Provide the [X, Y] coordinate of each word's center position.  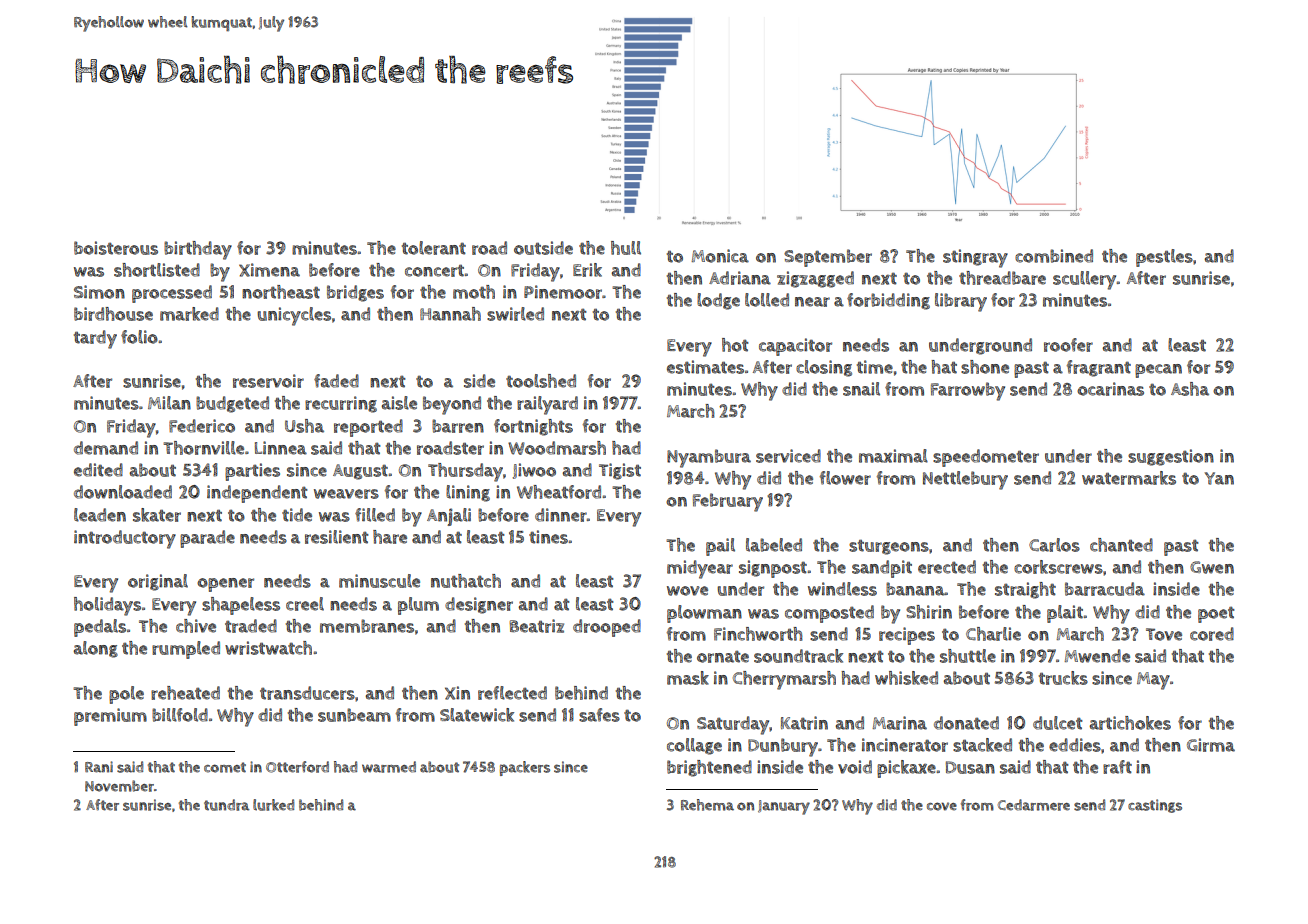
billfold [180, 715]
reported [368, 428]
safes [599, 715]
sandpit [882, 569]
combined [1054, 256]
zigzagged [815, 279]
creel [305, 604]
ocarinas [1110, 389]
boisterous [116, 248]
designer [479, 605]
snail [861, 389]
